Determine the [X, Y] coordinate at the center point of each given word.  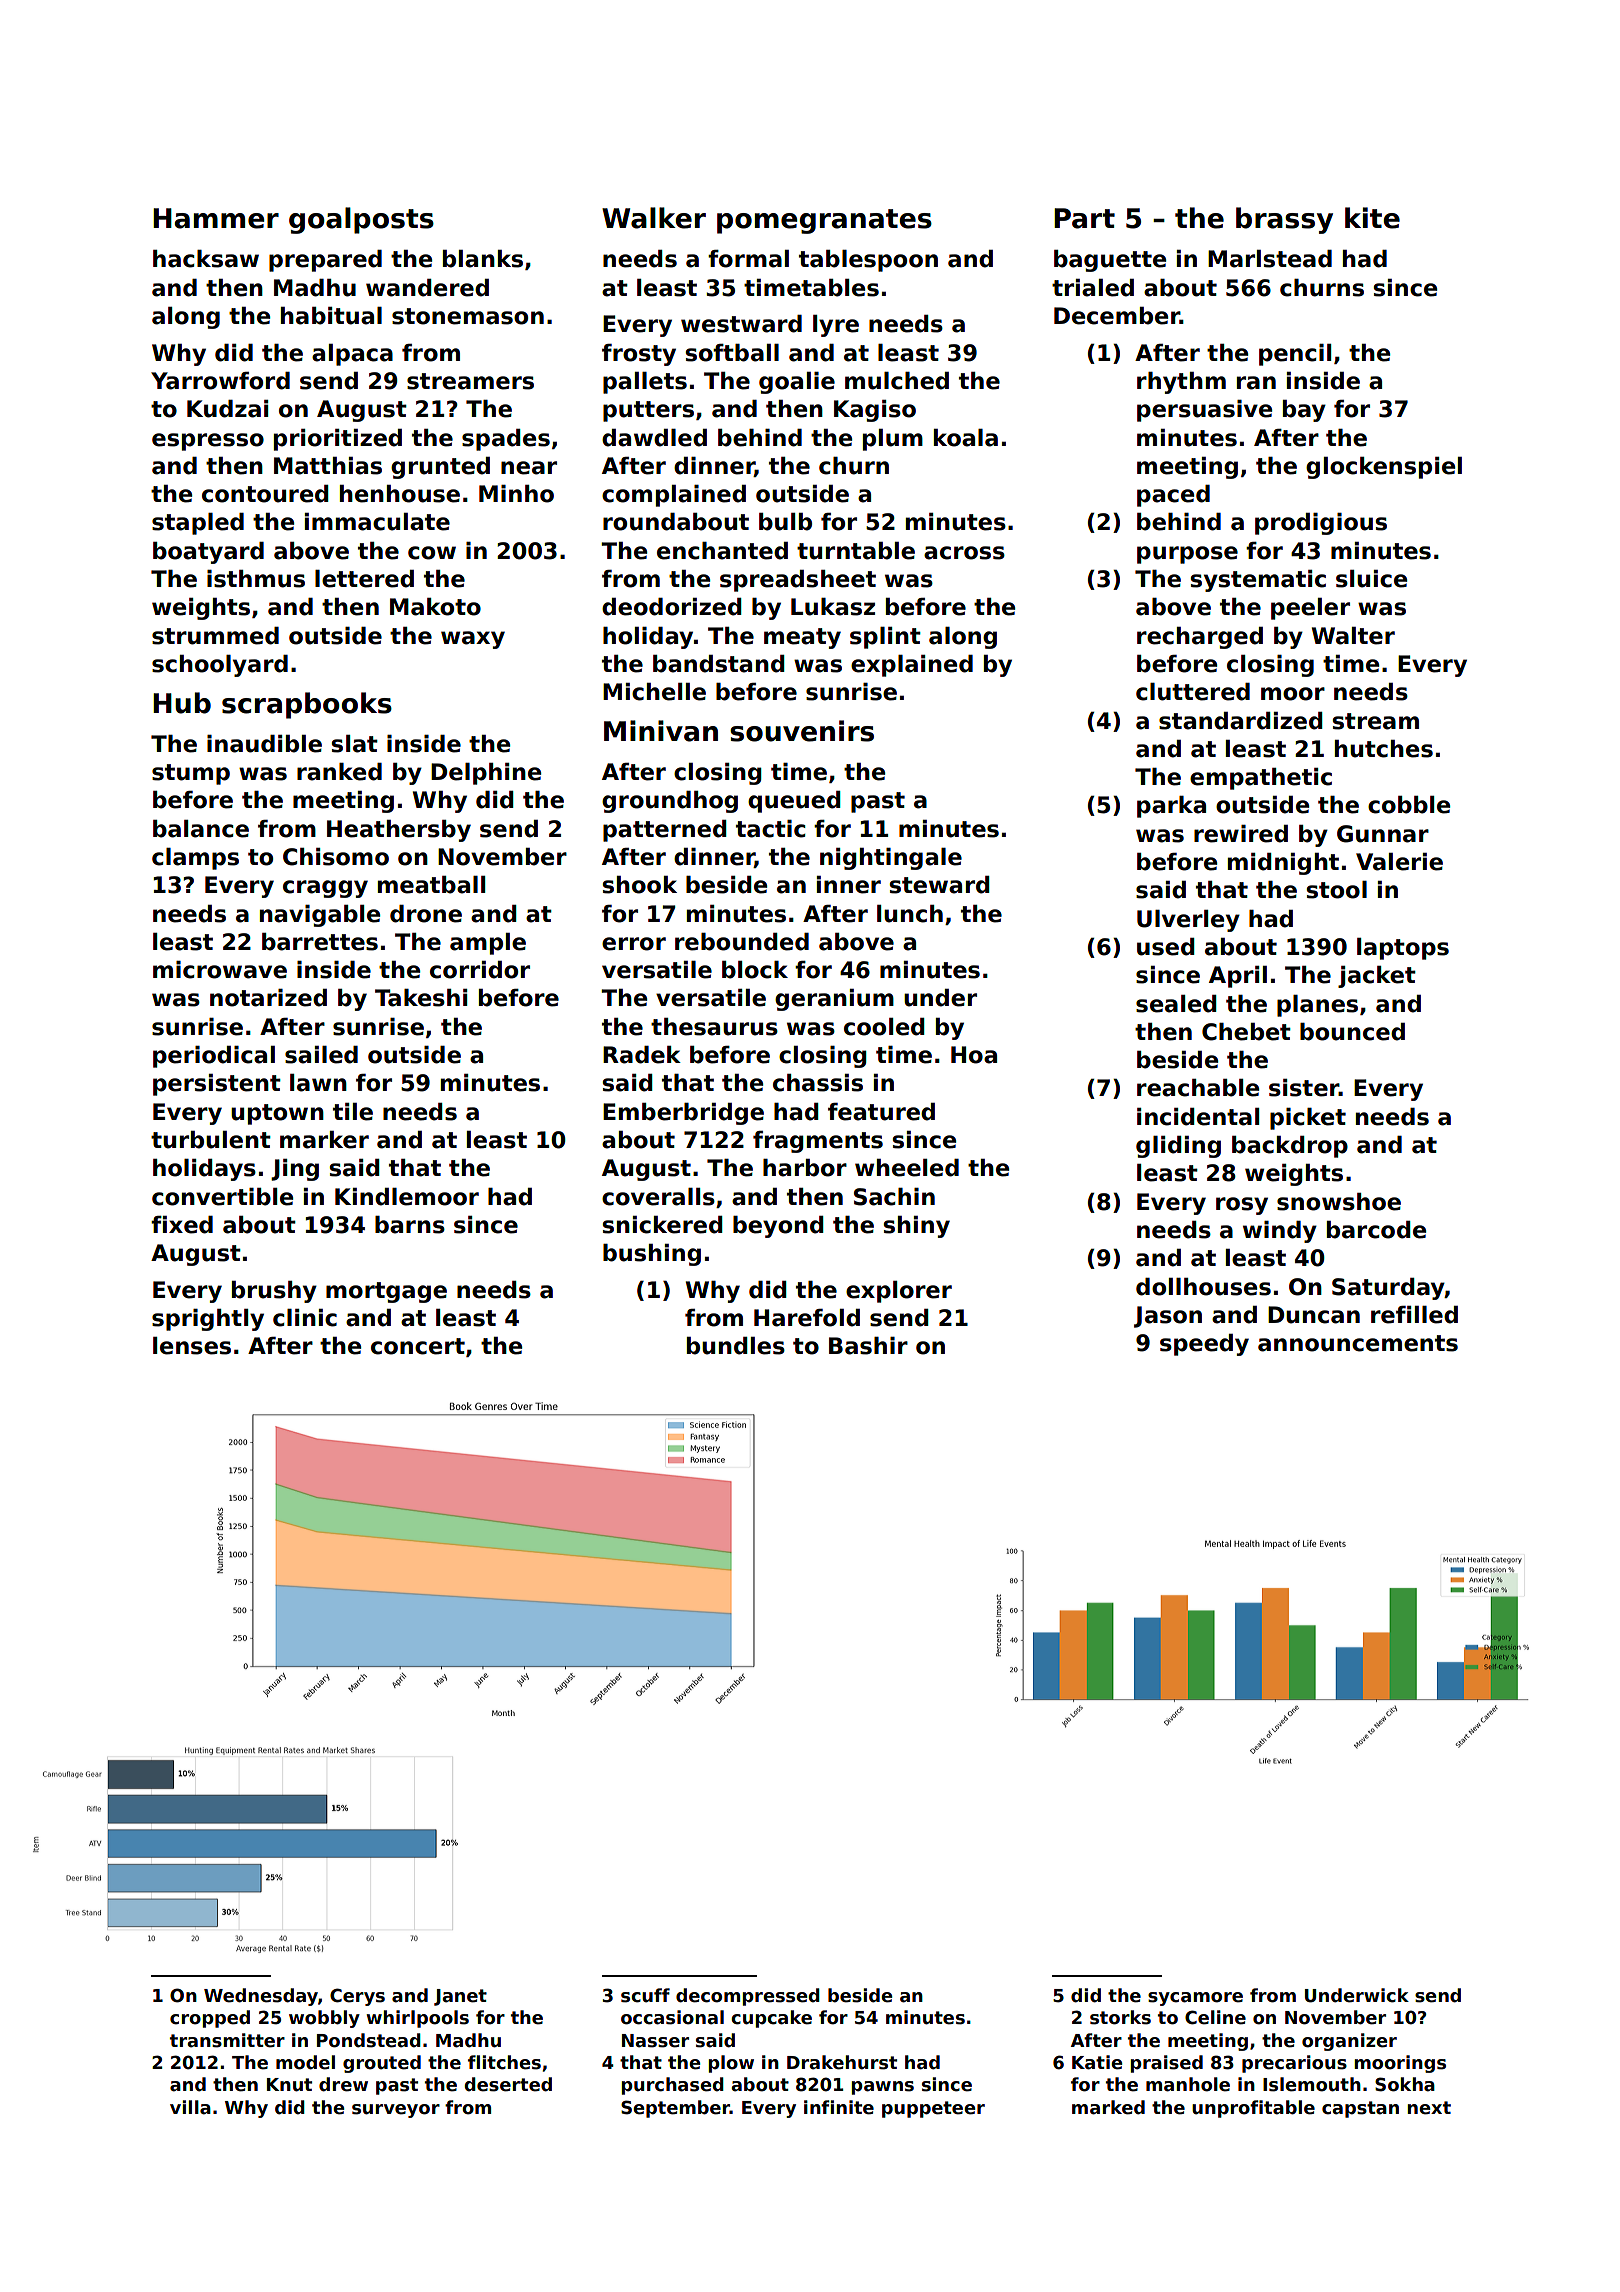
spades [506, 440]
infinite [839, 2107]
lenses [192, 1346]
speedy [1204, 1345]
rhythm [1181, 383]
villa [190, 2107]
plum [893, 440]
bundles [736, 1346]
